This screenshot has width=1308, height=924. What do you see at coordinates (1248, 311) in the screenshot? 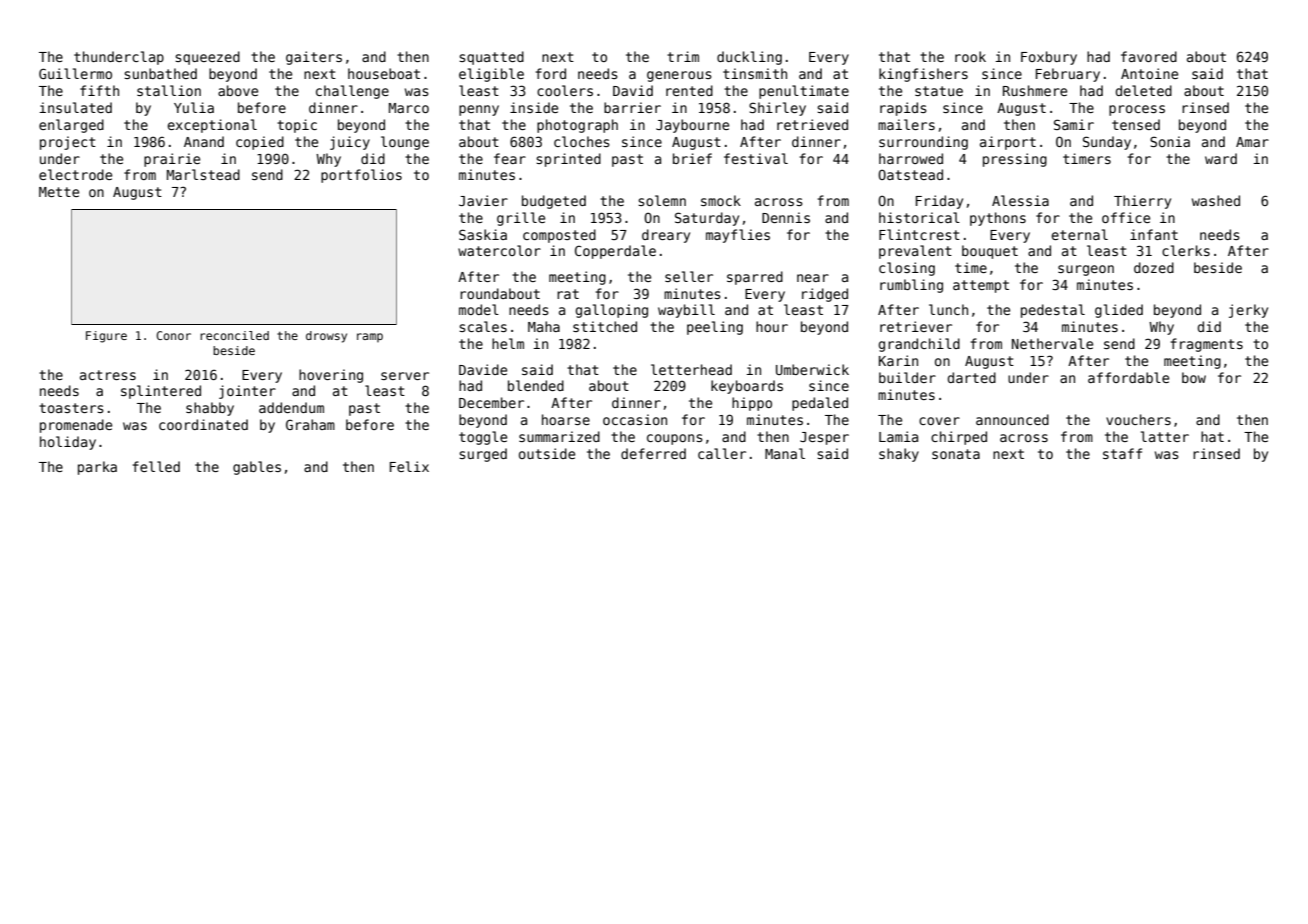
I see `jerky` at bounding box center [1248, 311].
